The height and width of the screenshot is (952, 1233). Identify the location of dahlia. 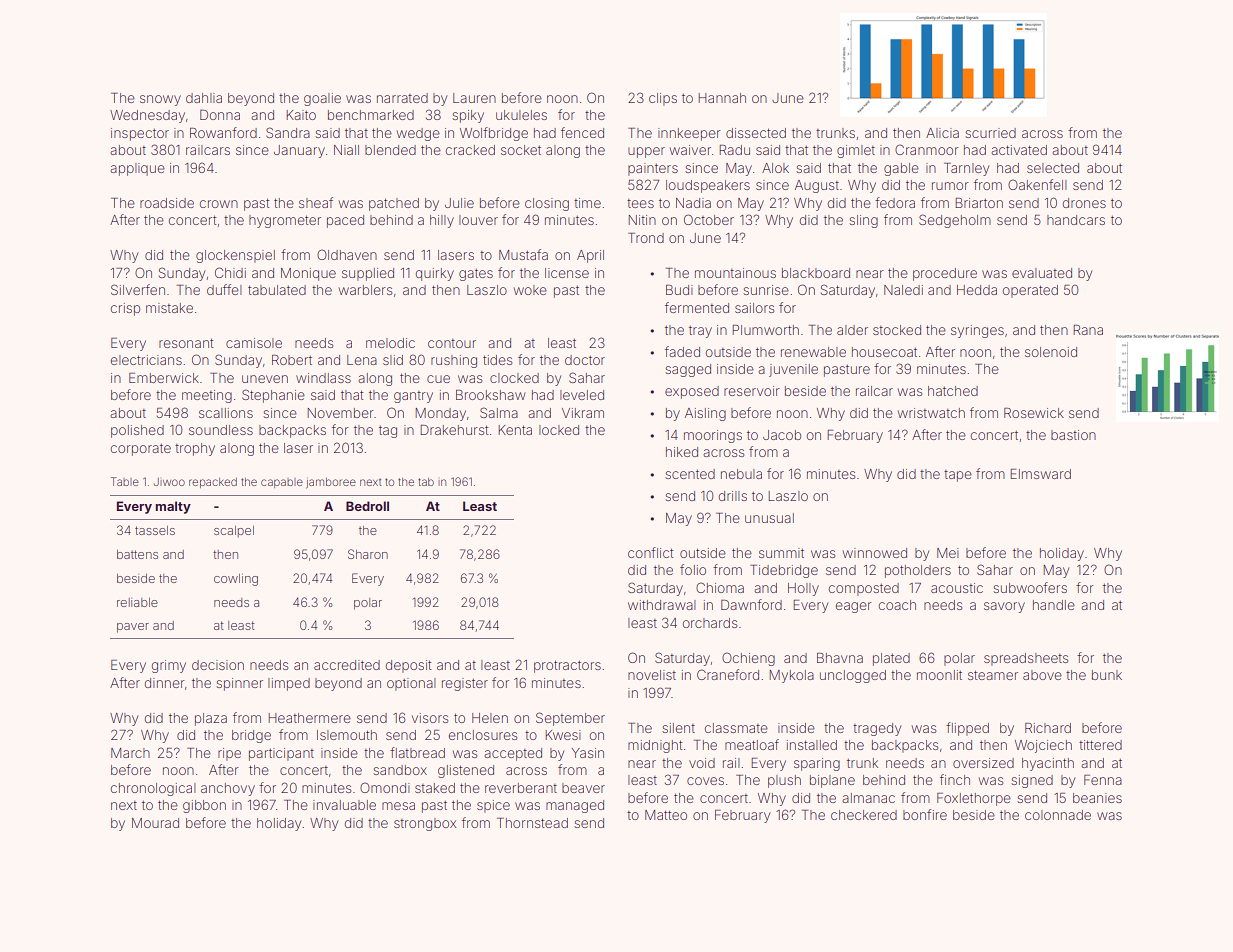
(204, 98).
